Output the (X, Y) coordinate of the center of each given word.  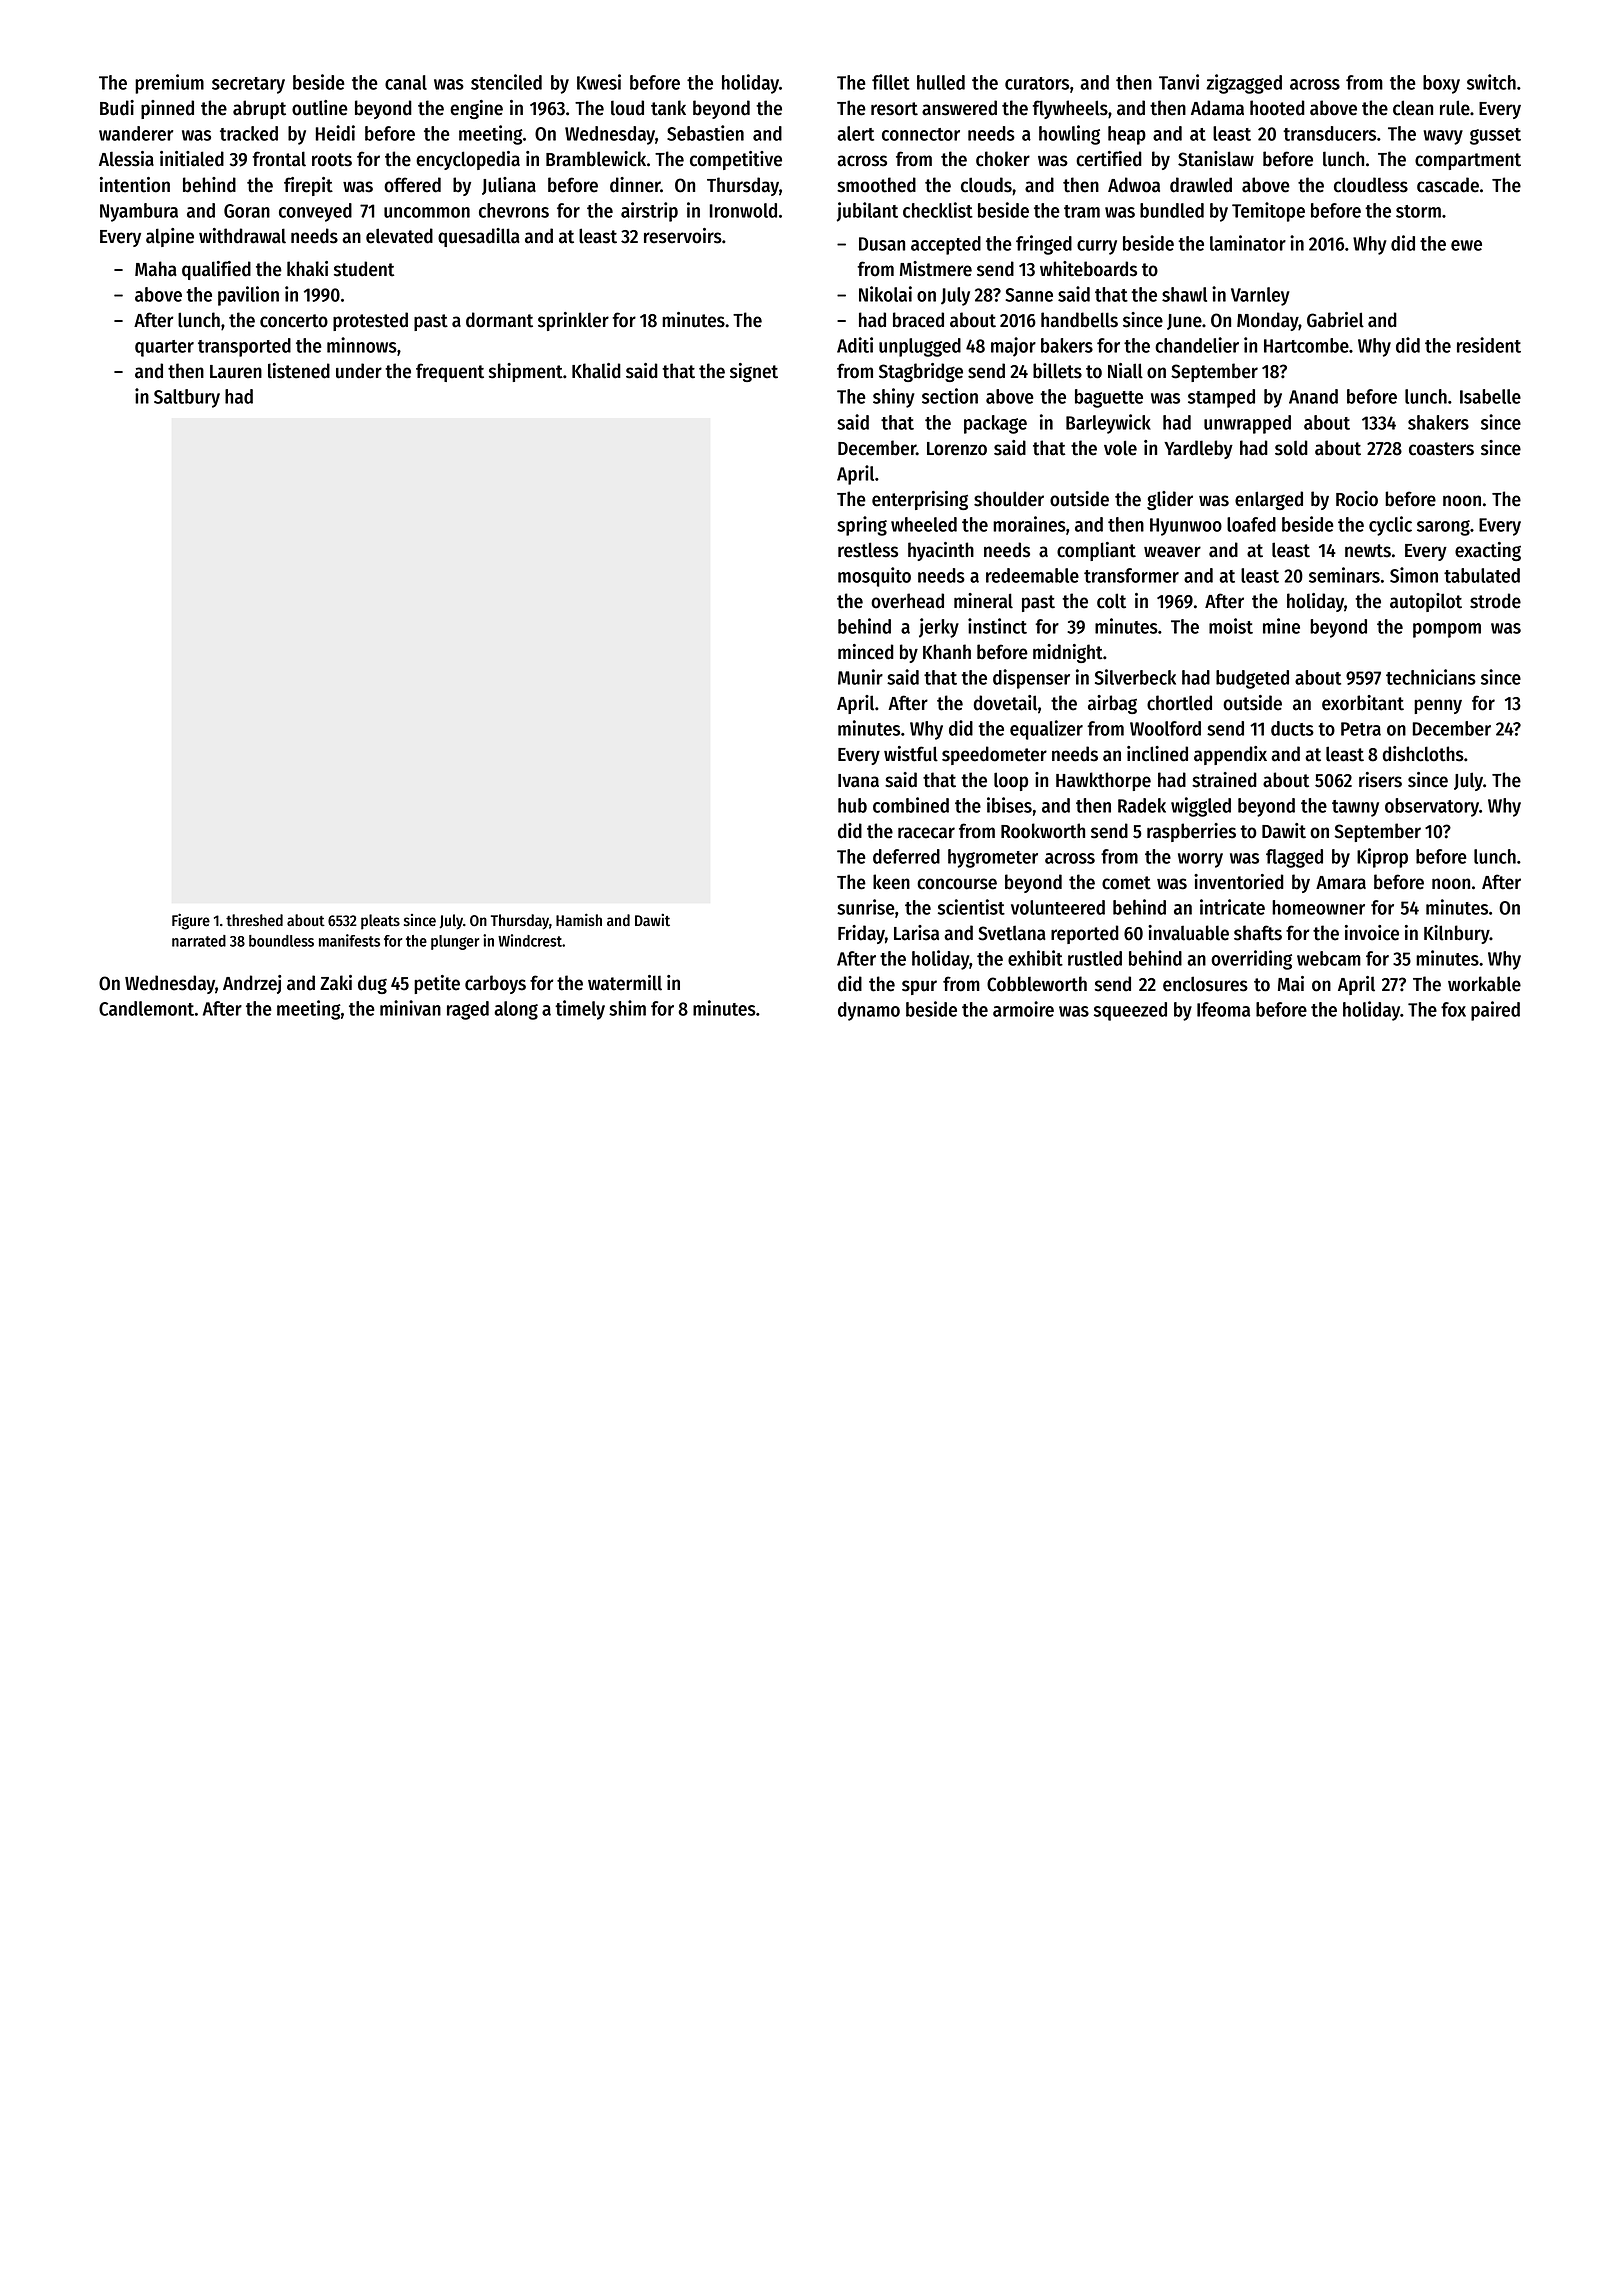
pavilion (248, 296)
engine (476, 109)
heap (1127, 135)
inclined (1157, 754)
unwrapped (1247, 424)
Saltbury (187, 398)
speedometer (994, 755)
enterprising (920, 500)
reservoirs (683, 236)
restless (868, 550)
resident (1489, 345)
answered (959, 108)
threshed (254, 920)
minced (866, 652)
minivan (410, 1008)
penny (1438, 706)
